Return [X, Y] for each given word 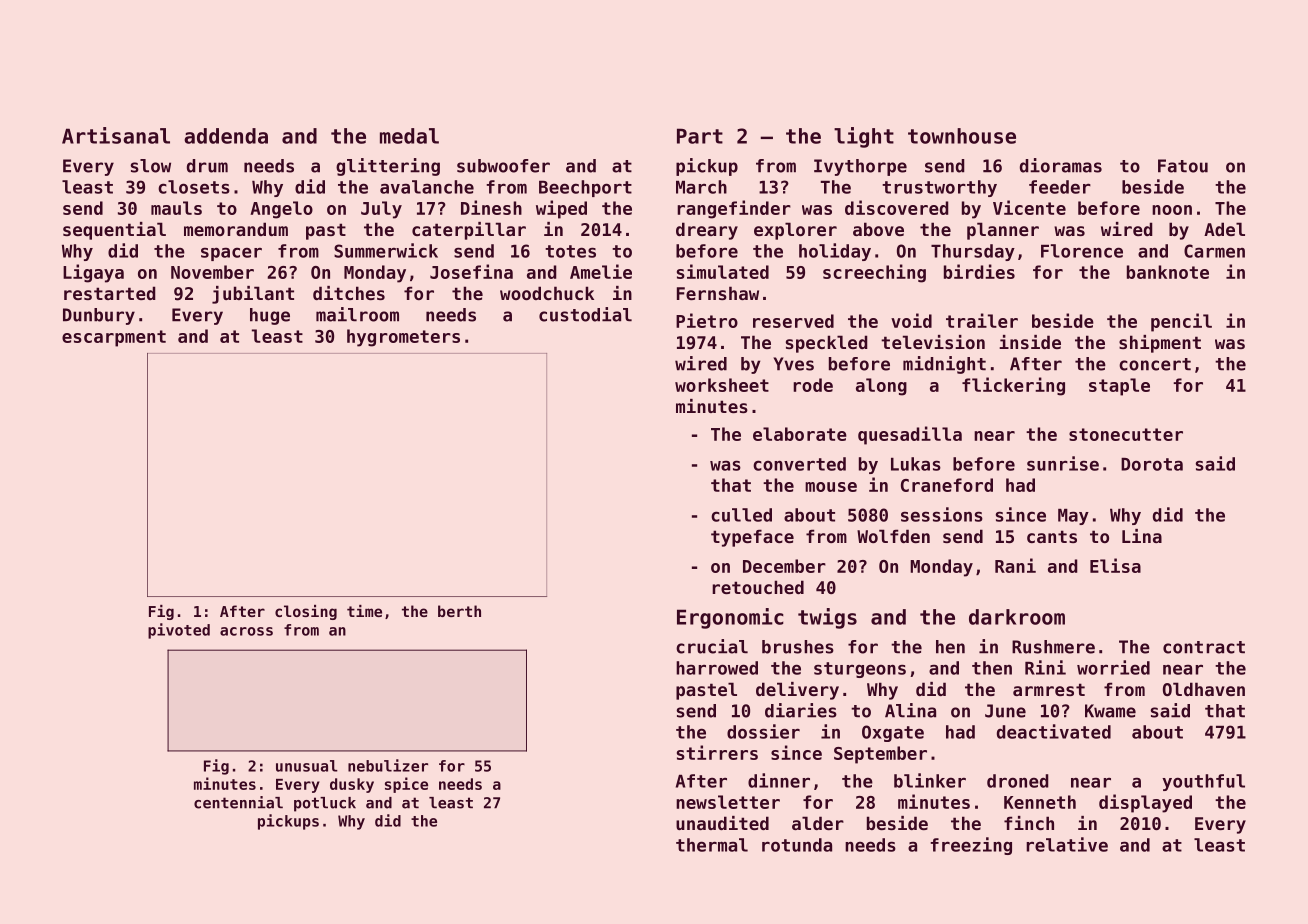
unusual [307, 766]
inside [1030, 342]
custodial [585, 314]
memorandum [236, 229]
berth [459, 611]
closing [306, 612]
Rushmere [1053, 647]
